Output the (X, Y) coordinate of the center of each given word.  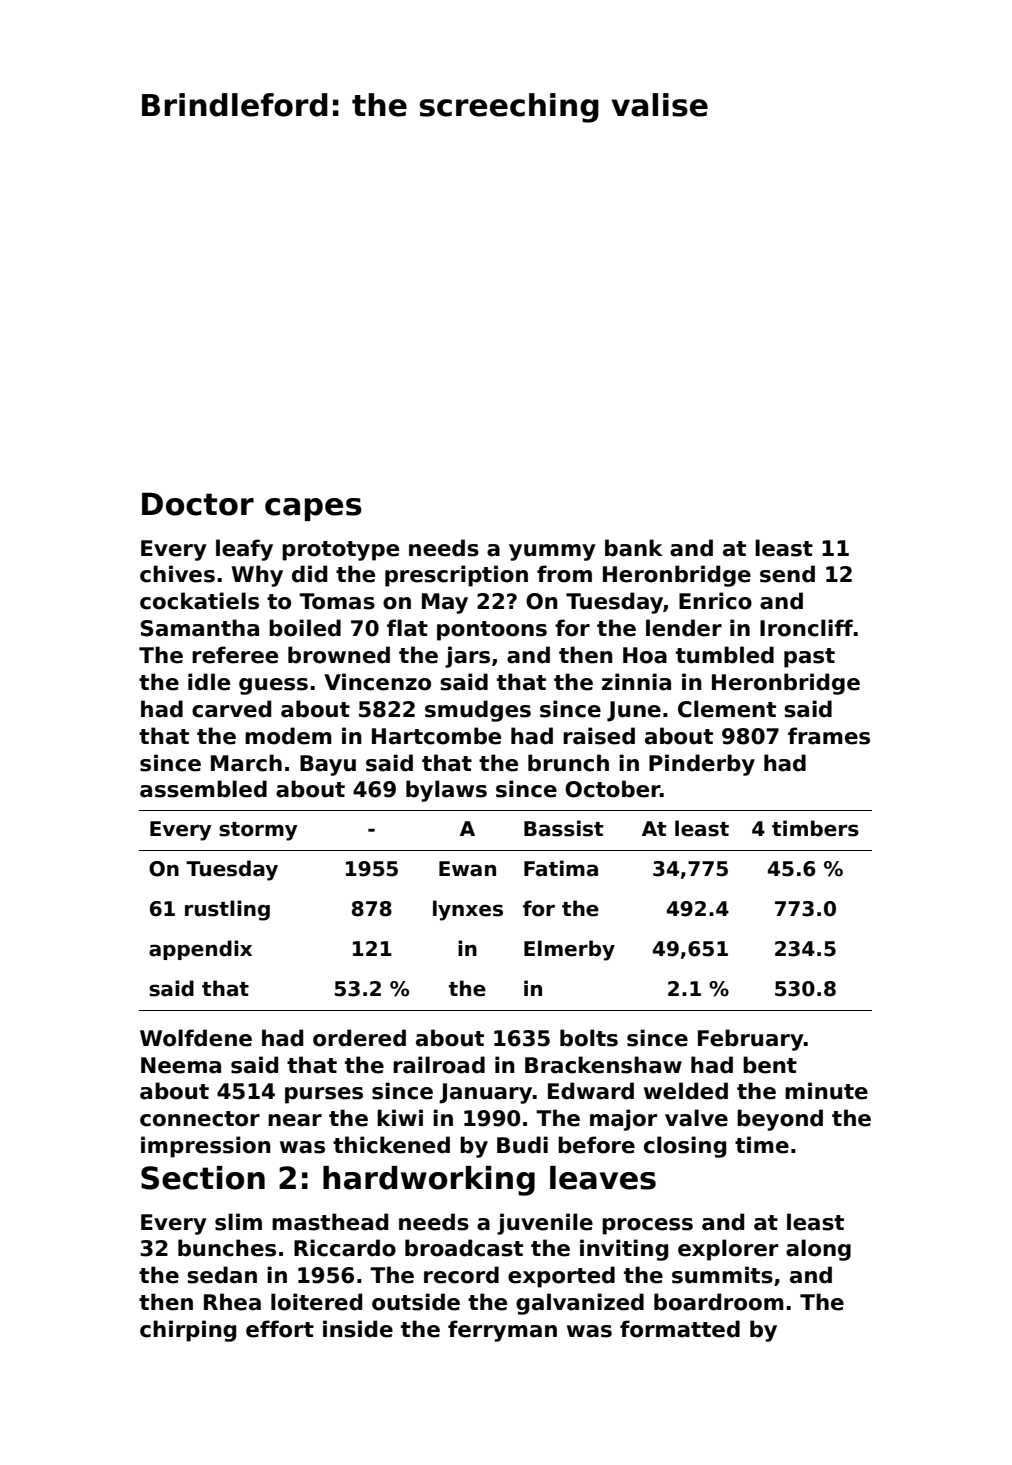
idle (209, 682)
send (787, 574)
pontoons (492, 631)
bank (634, 548)
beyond (780, 1120)
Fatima (561, 868)
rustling (227, 910)
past (809, 658)
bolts (589, 1038)
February (751, 1040)
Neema (181, 1065)
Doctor (198, 504)
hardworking (429, 1181)
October (612, 789)
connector (200, 1119)
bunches (227, 1248)
